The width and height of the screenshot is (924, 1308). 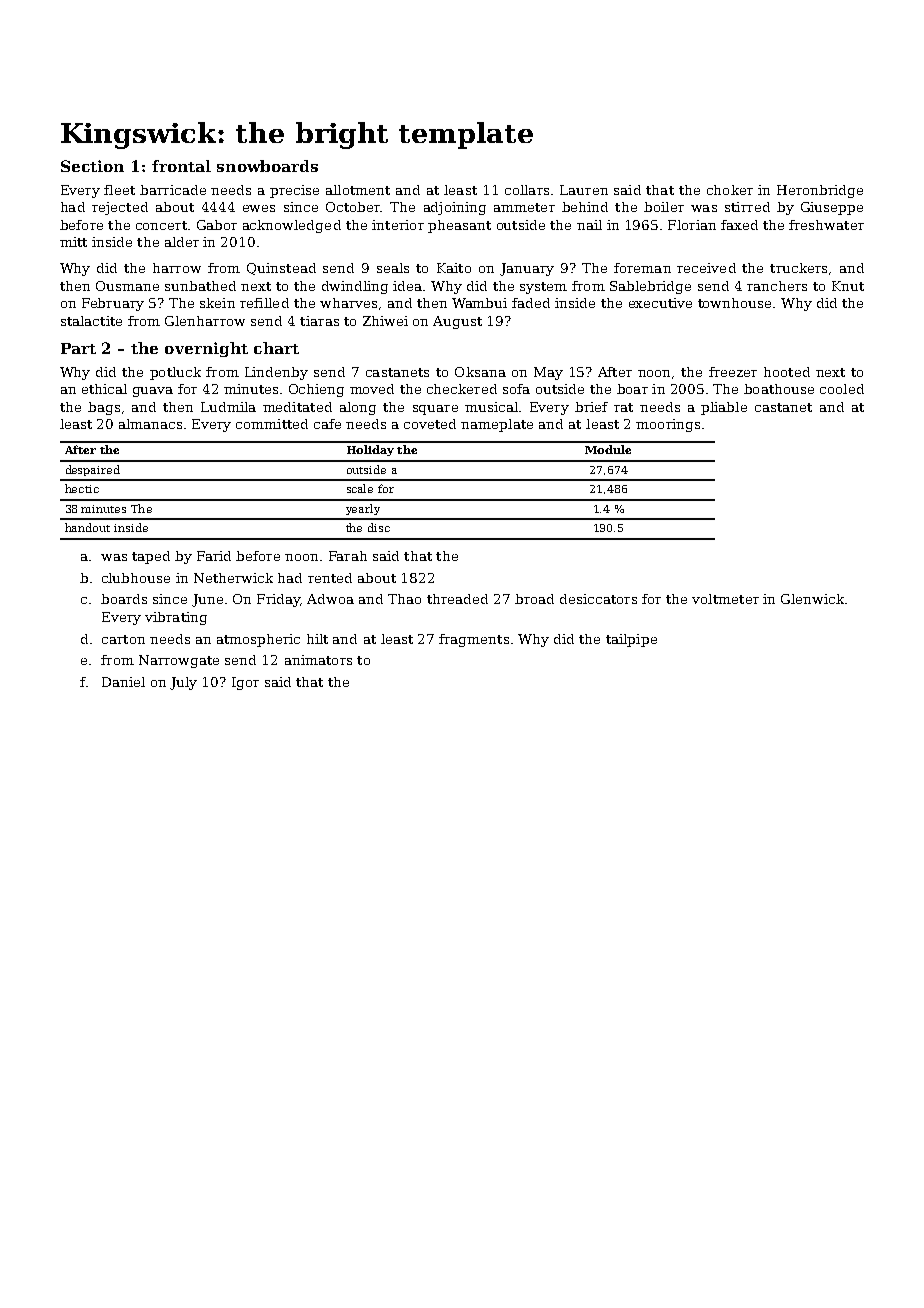 What do you see at coordinates (820, 191) in the screenshot?
I see `Heronbridge` at bounding box center [820, 191].
